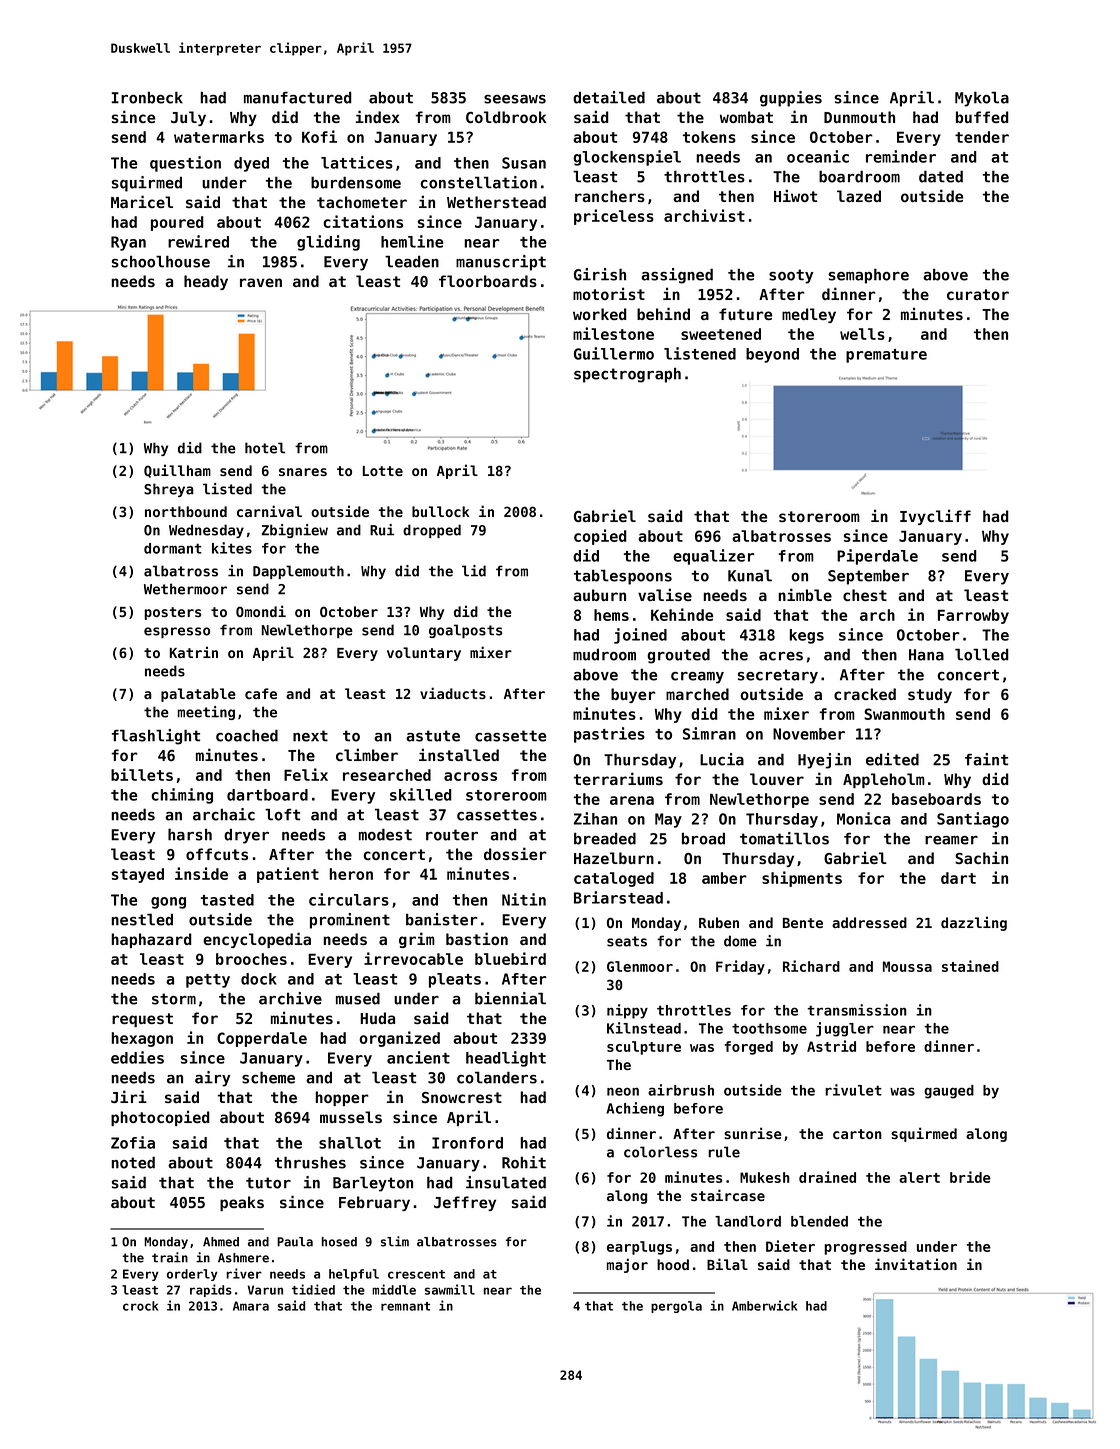 Image resolution: width=1120 pixels, height=1449 pixels. What do you see at coordinates (169, 490) in the screenshot?
I see `Shreya` at bounding box center [169, 490].
